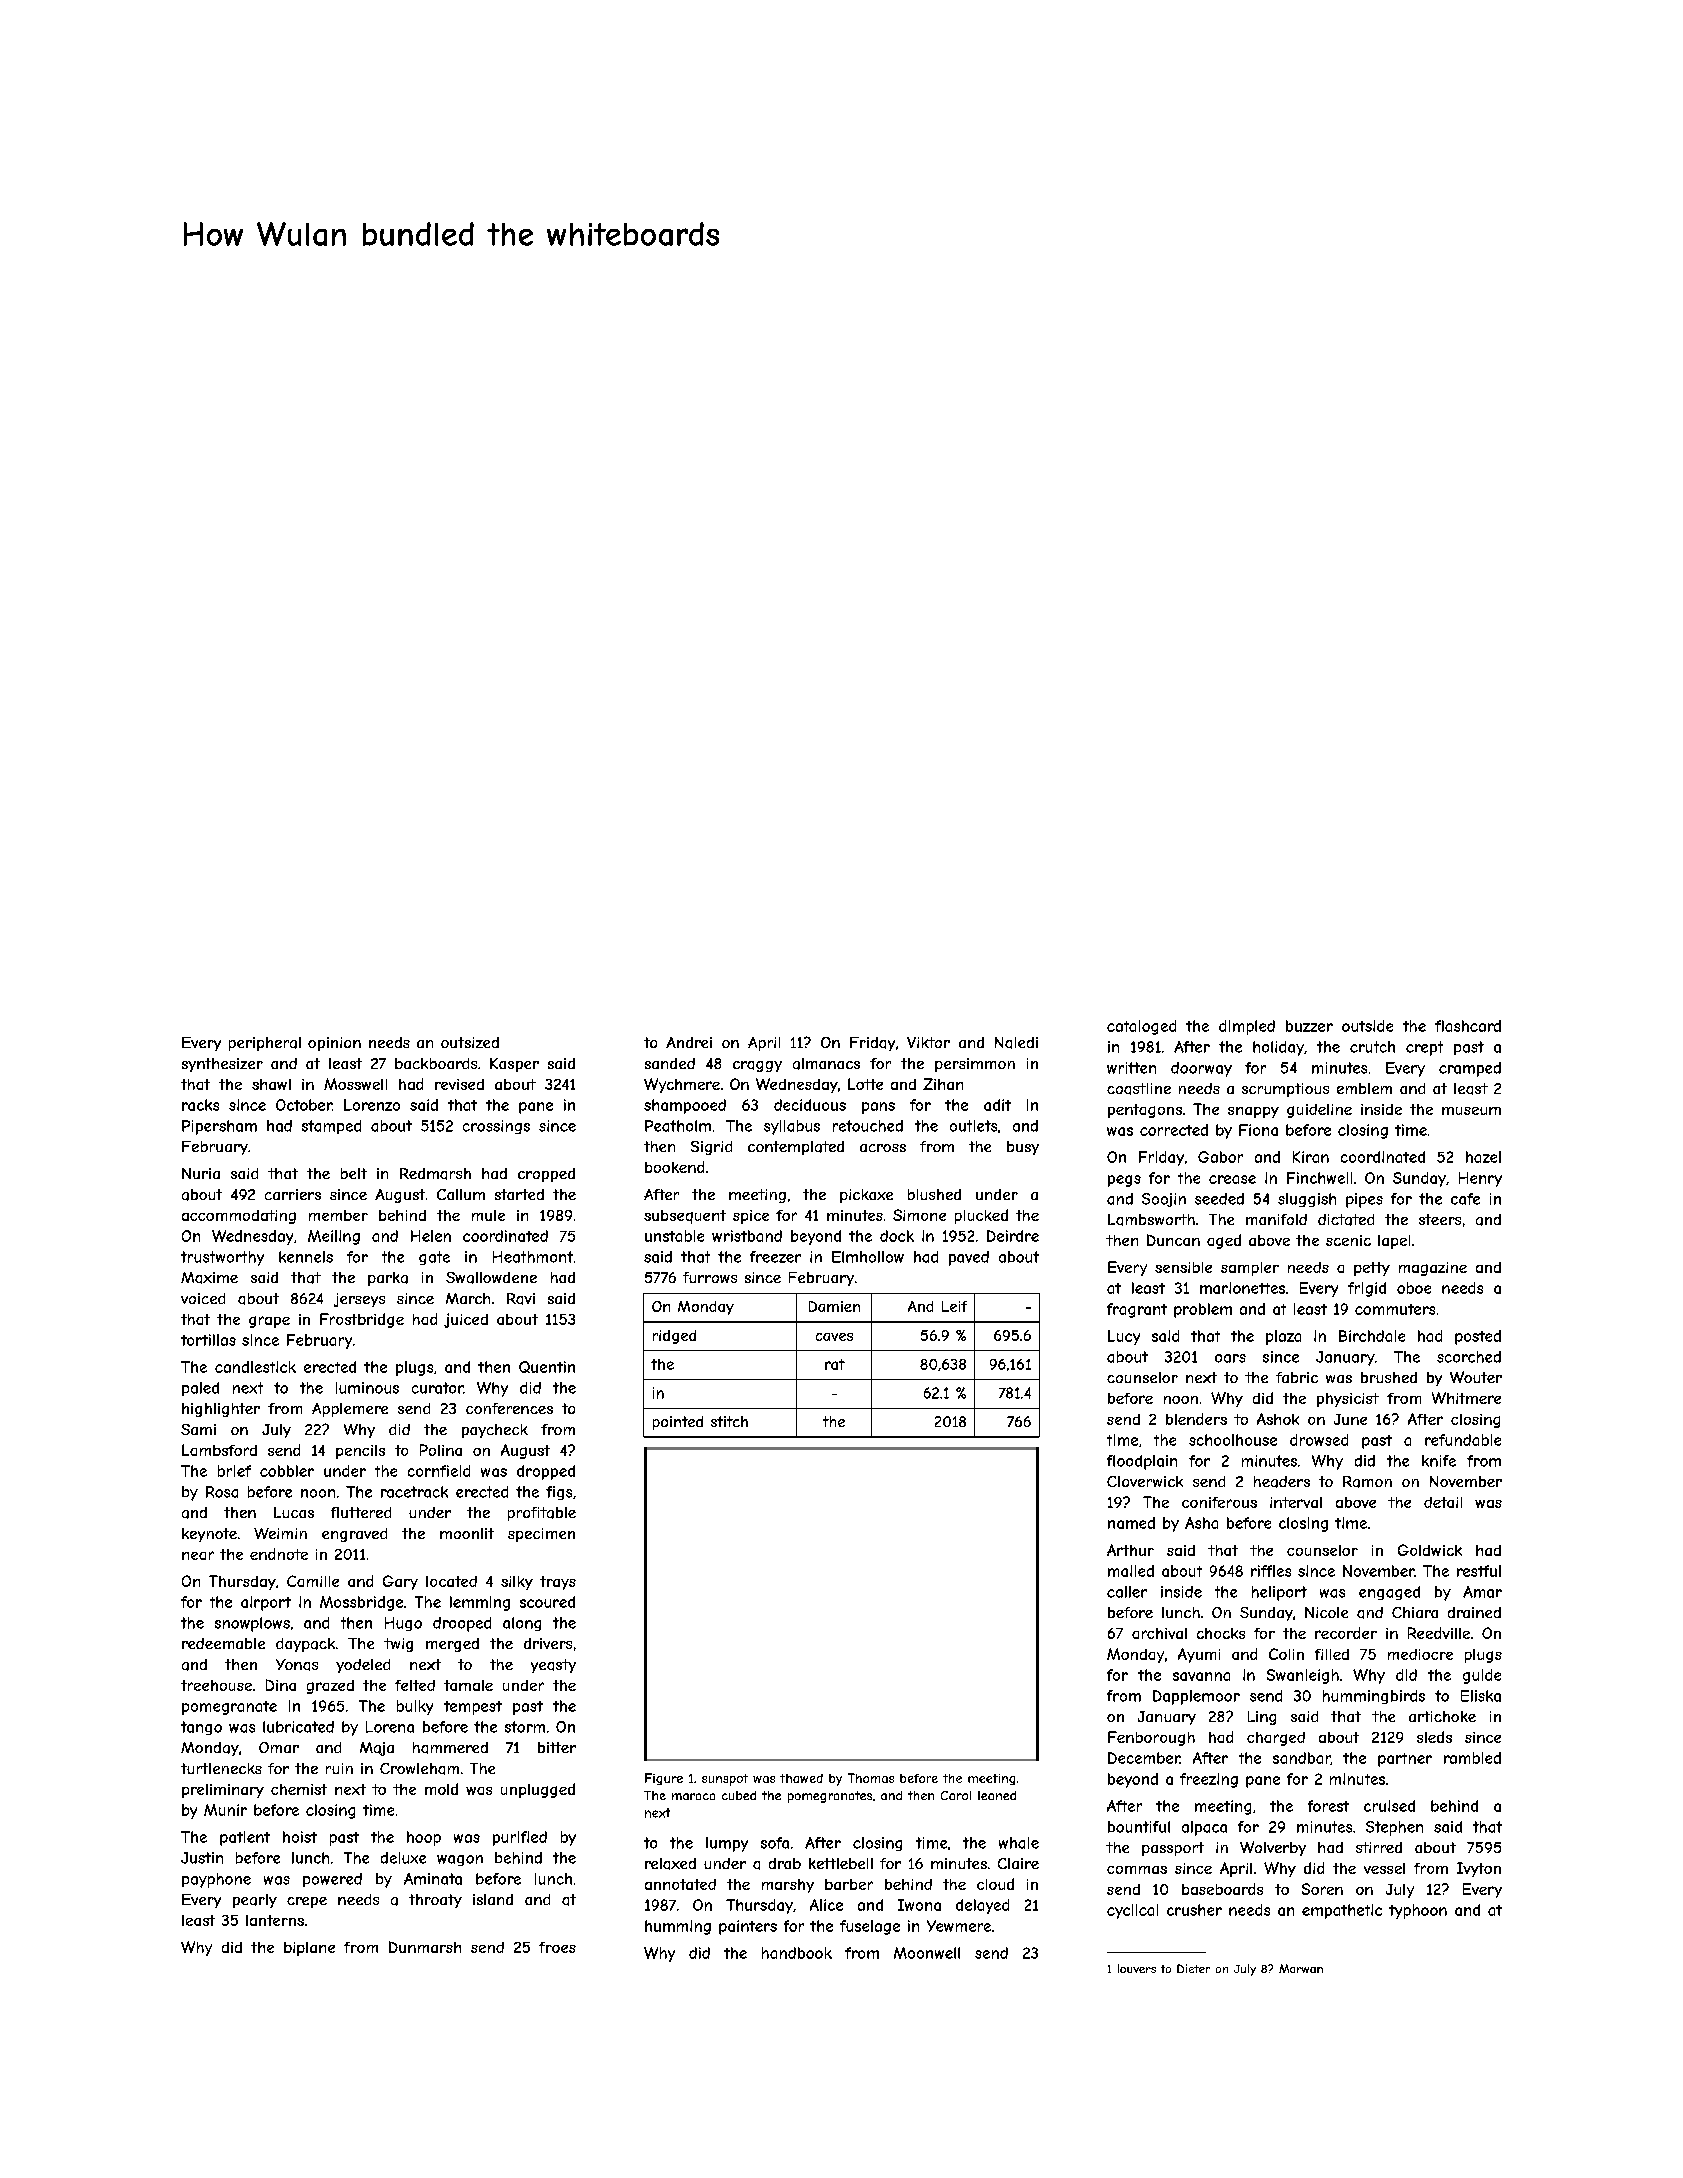 This document has height=2178, width=1683. What do you see at coordinates (547, 1602) in the document?
I see `scoured` at bounding box center [547, 1602].
